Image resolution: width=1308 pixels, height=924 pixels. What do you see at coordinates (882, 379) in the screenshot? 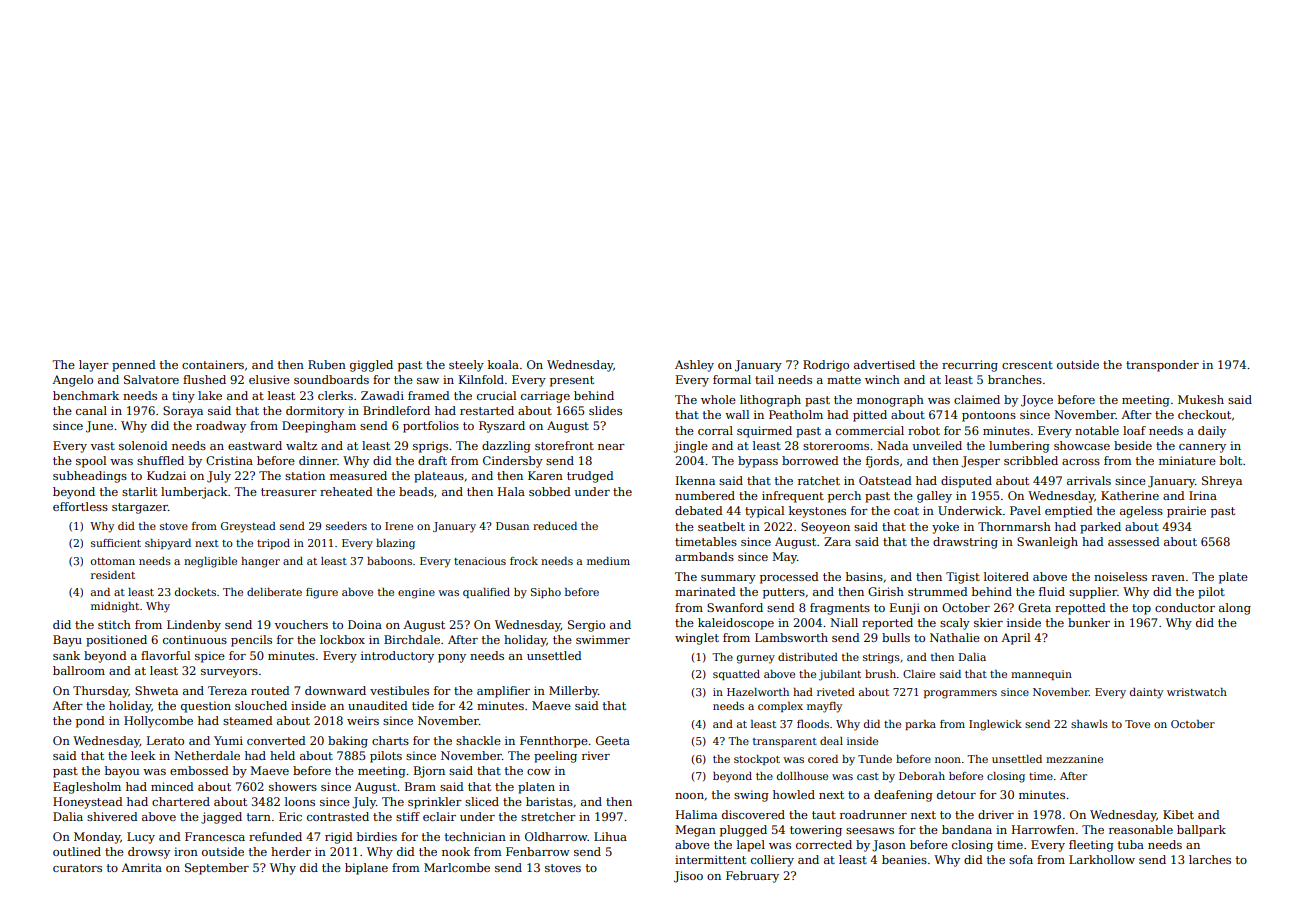
I see `winch` at bounding box center [882, 379].
